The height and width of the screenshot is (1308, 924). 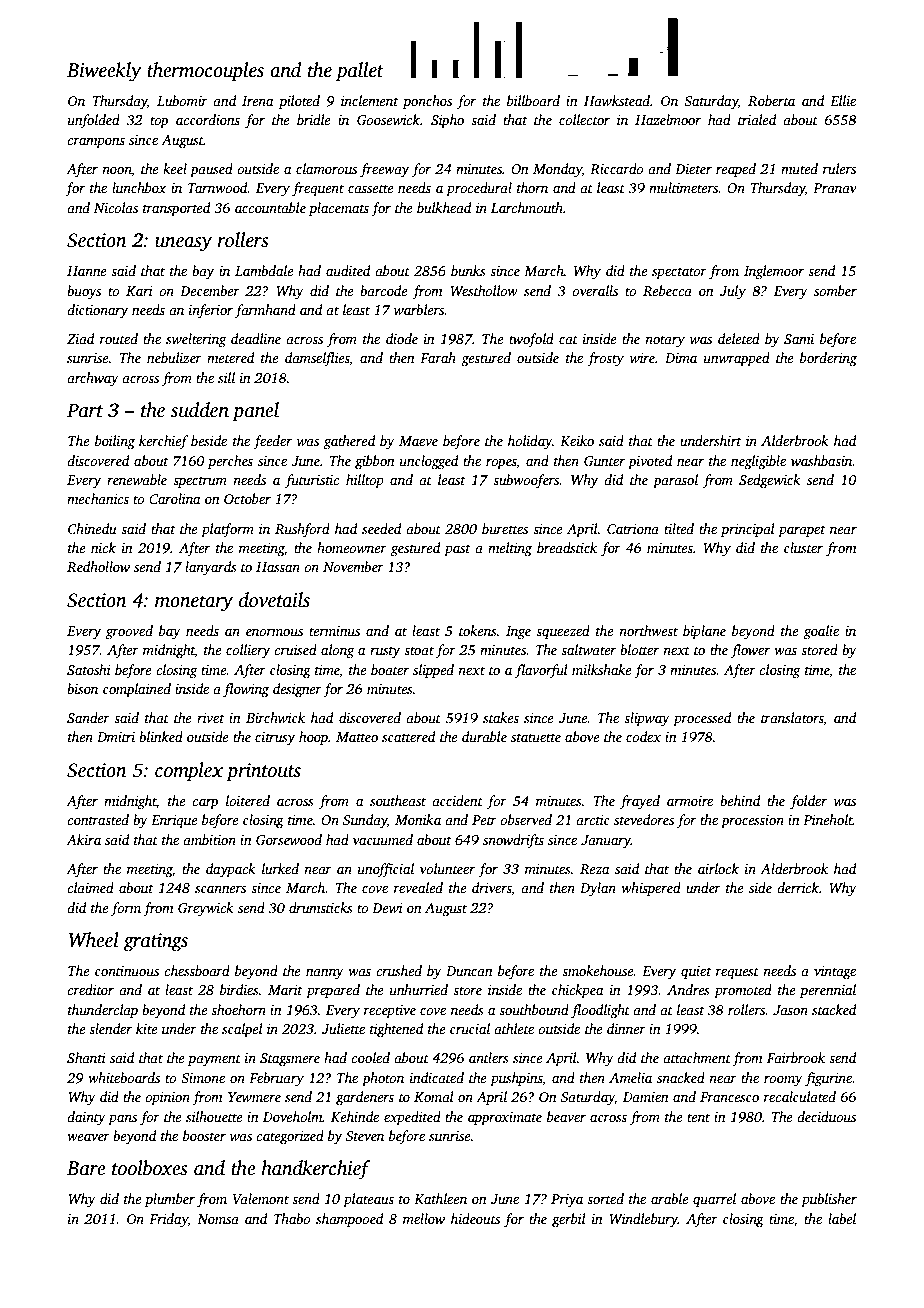 What do you see at coordinates (116, 207) in the screenshot?
I see `Nicolas` at bounding box center [116, 207].
